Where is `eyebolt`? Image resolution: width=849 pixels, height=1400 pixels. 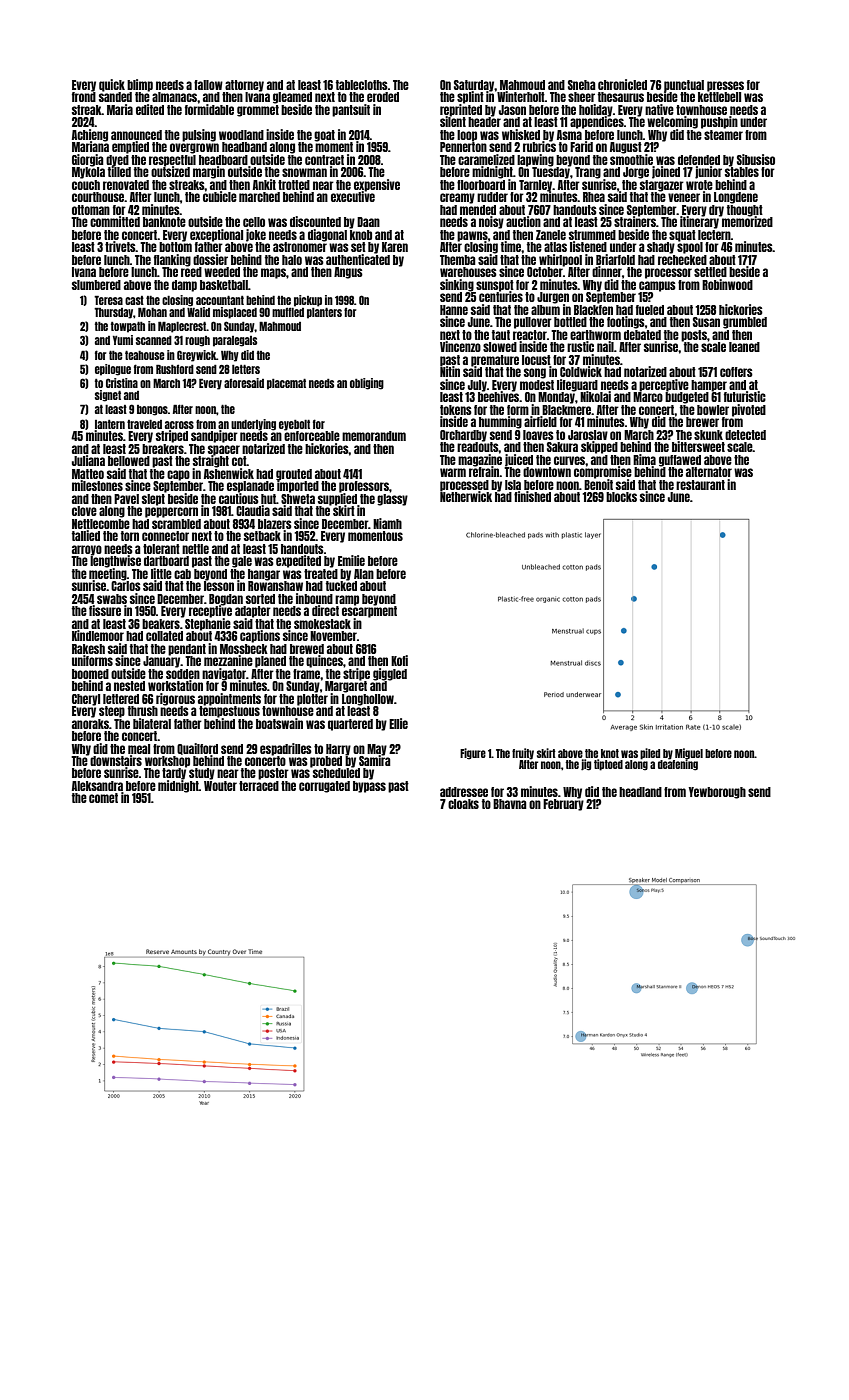
eyebolt is located at coordinates (294, 425).
